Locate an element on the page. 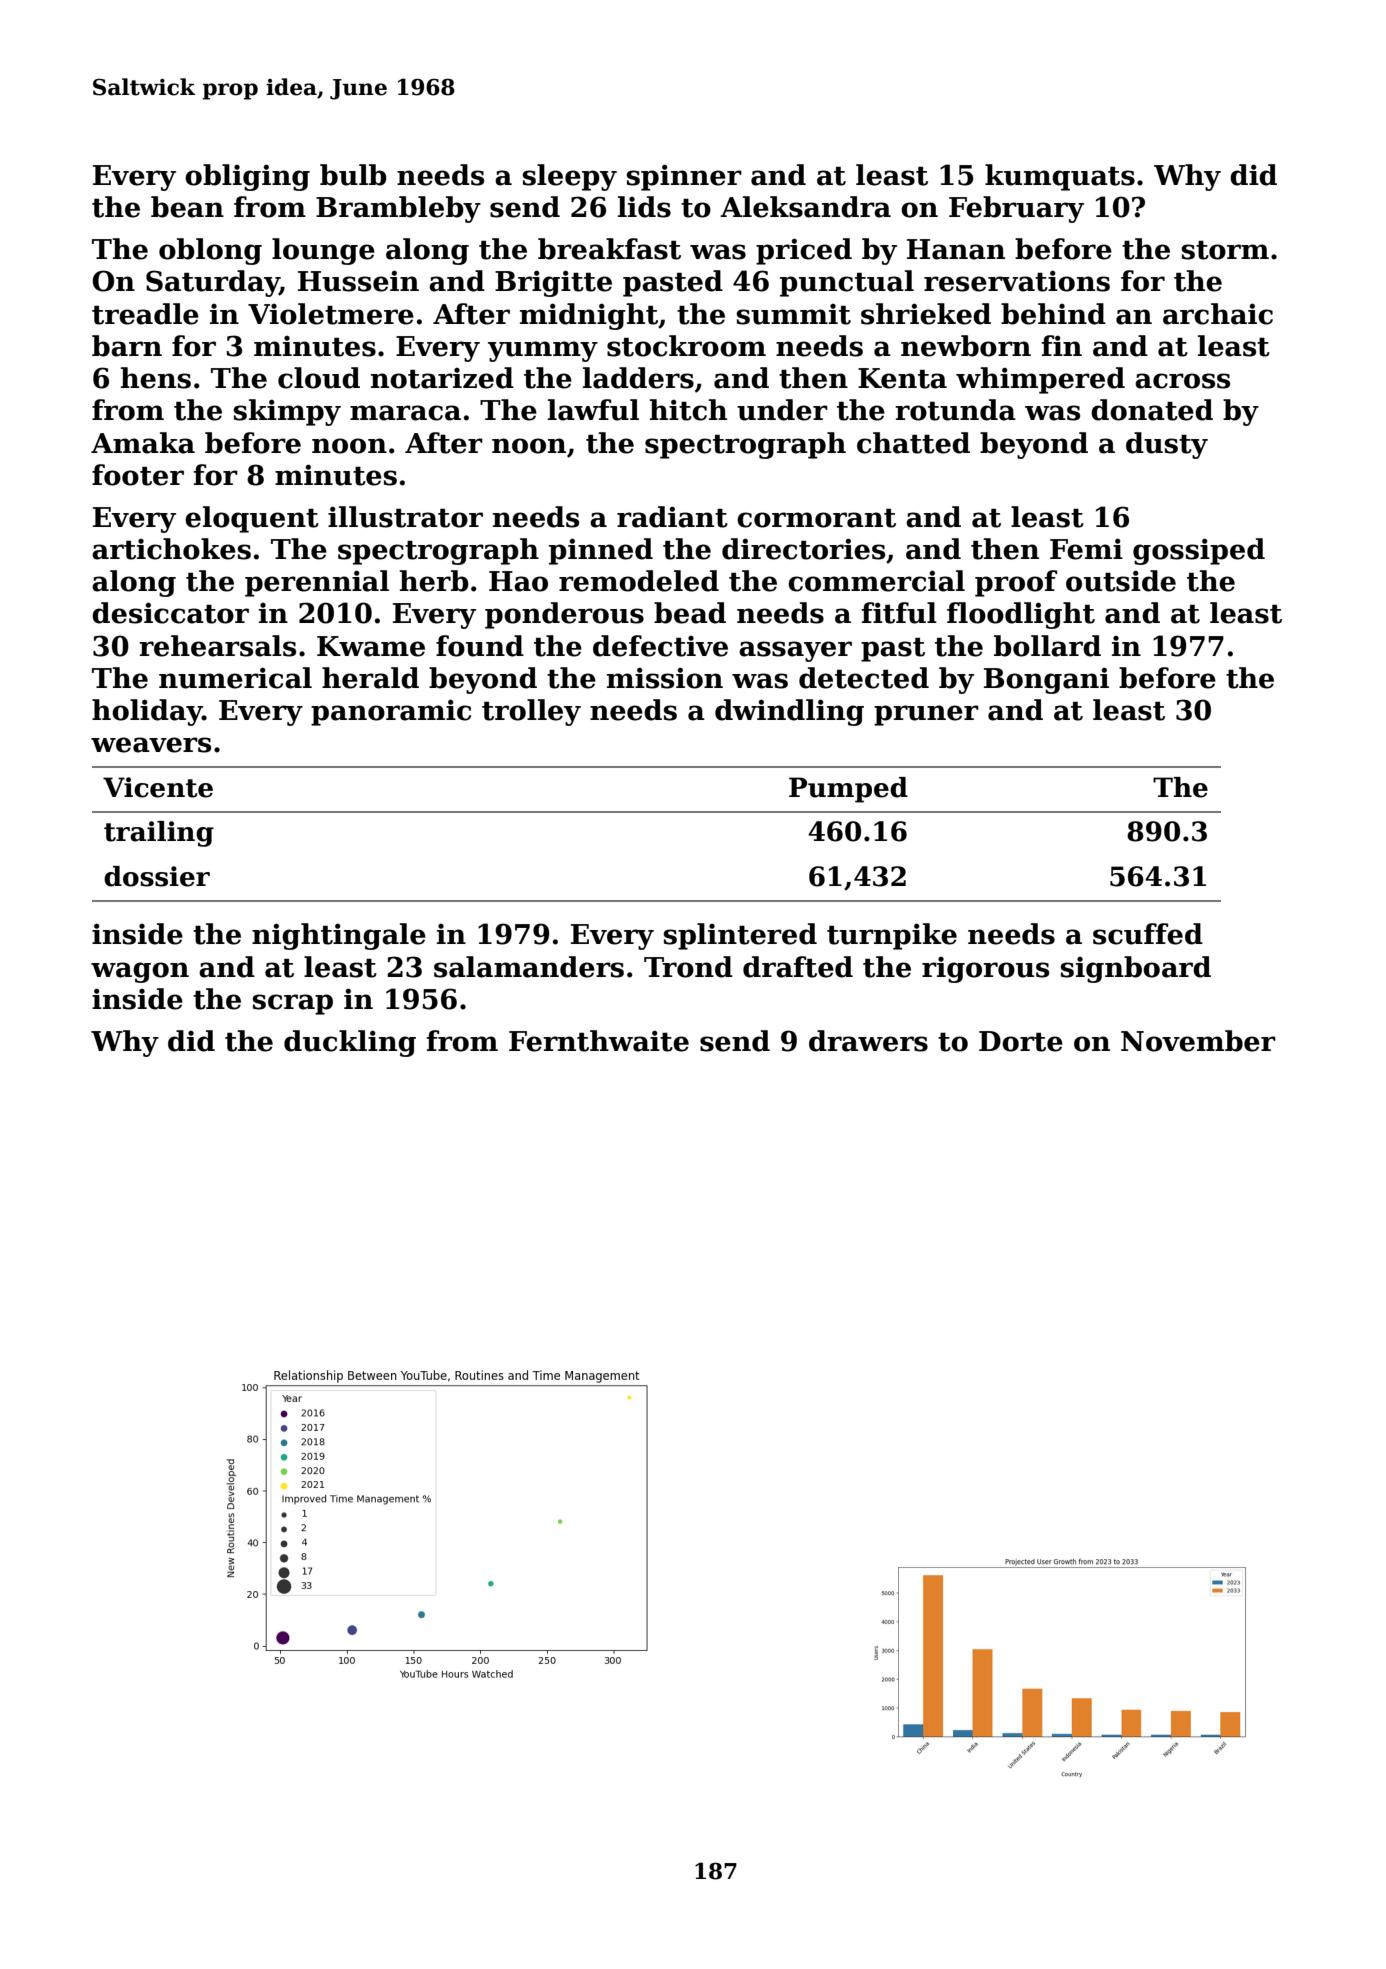  pruner is located at coordinates (926, 715).
